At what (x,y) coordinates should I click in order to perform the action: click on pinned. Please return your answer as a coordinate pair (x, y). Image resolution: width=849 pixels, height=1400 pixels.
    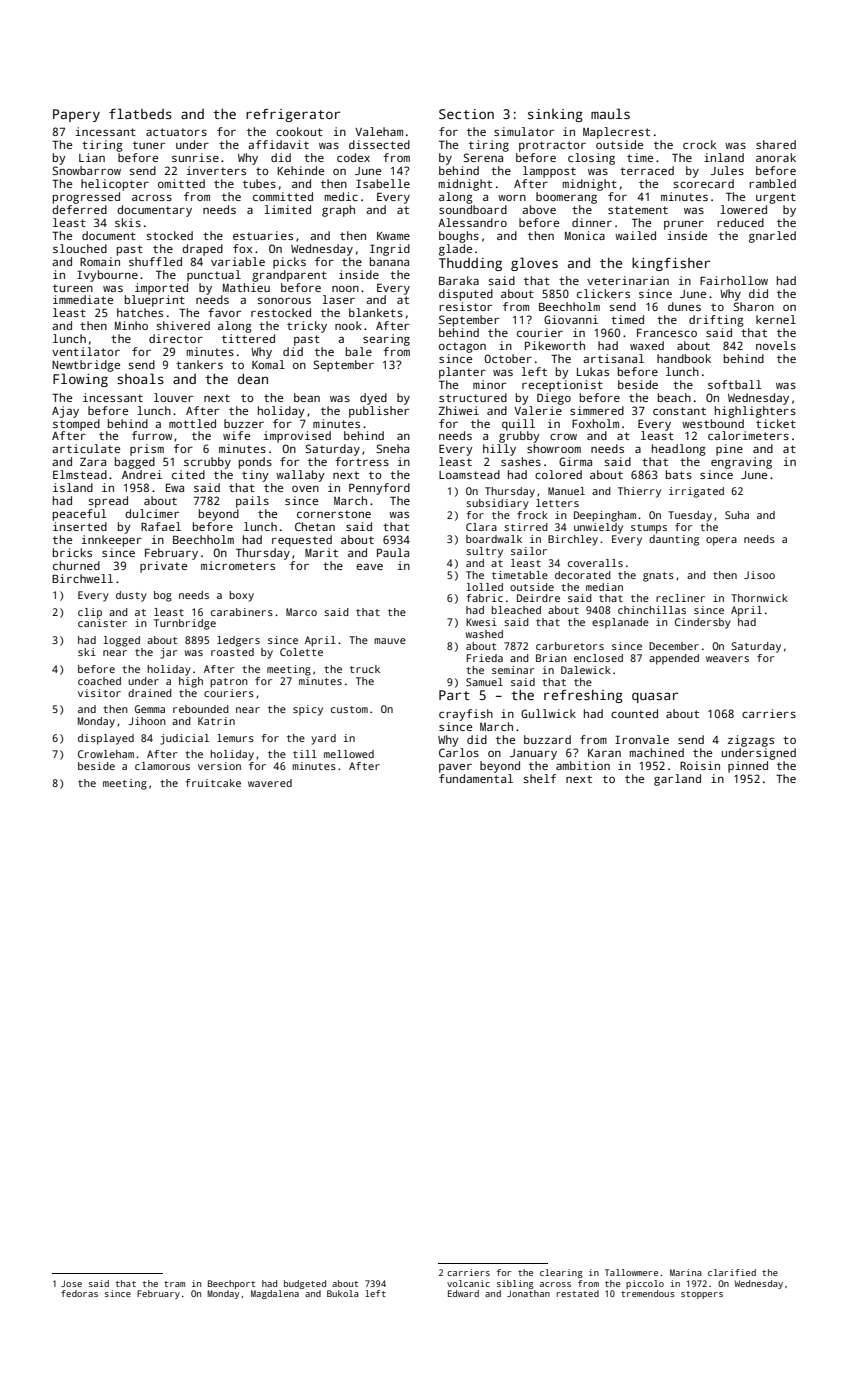
    Looking at the image, I should click on (748, 767).
